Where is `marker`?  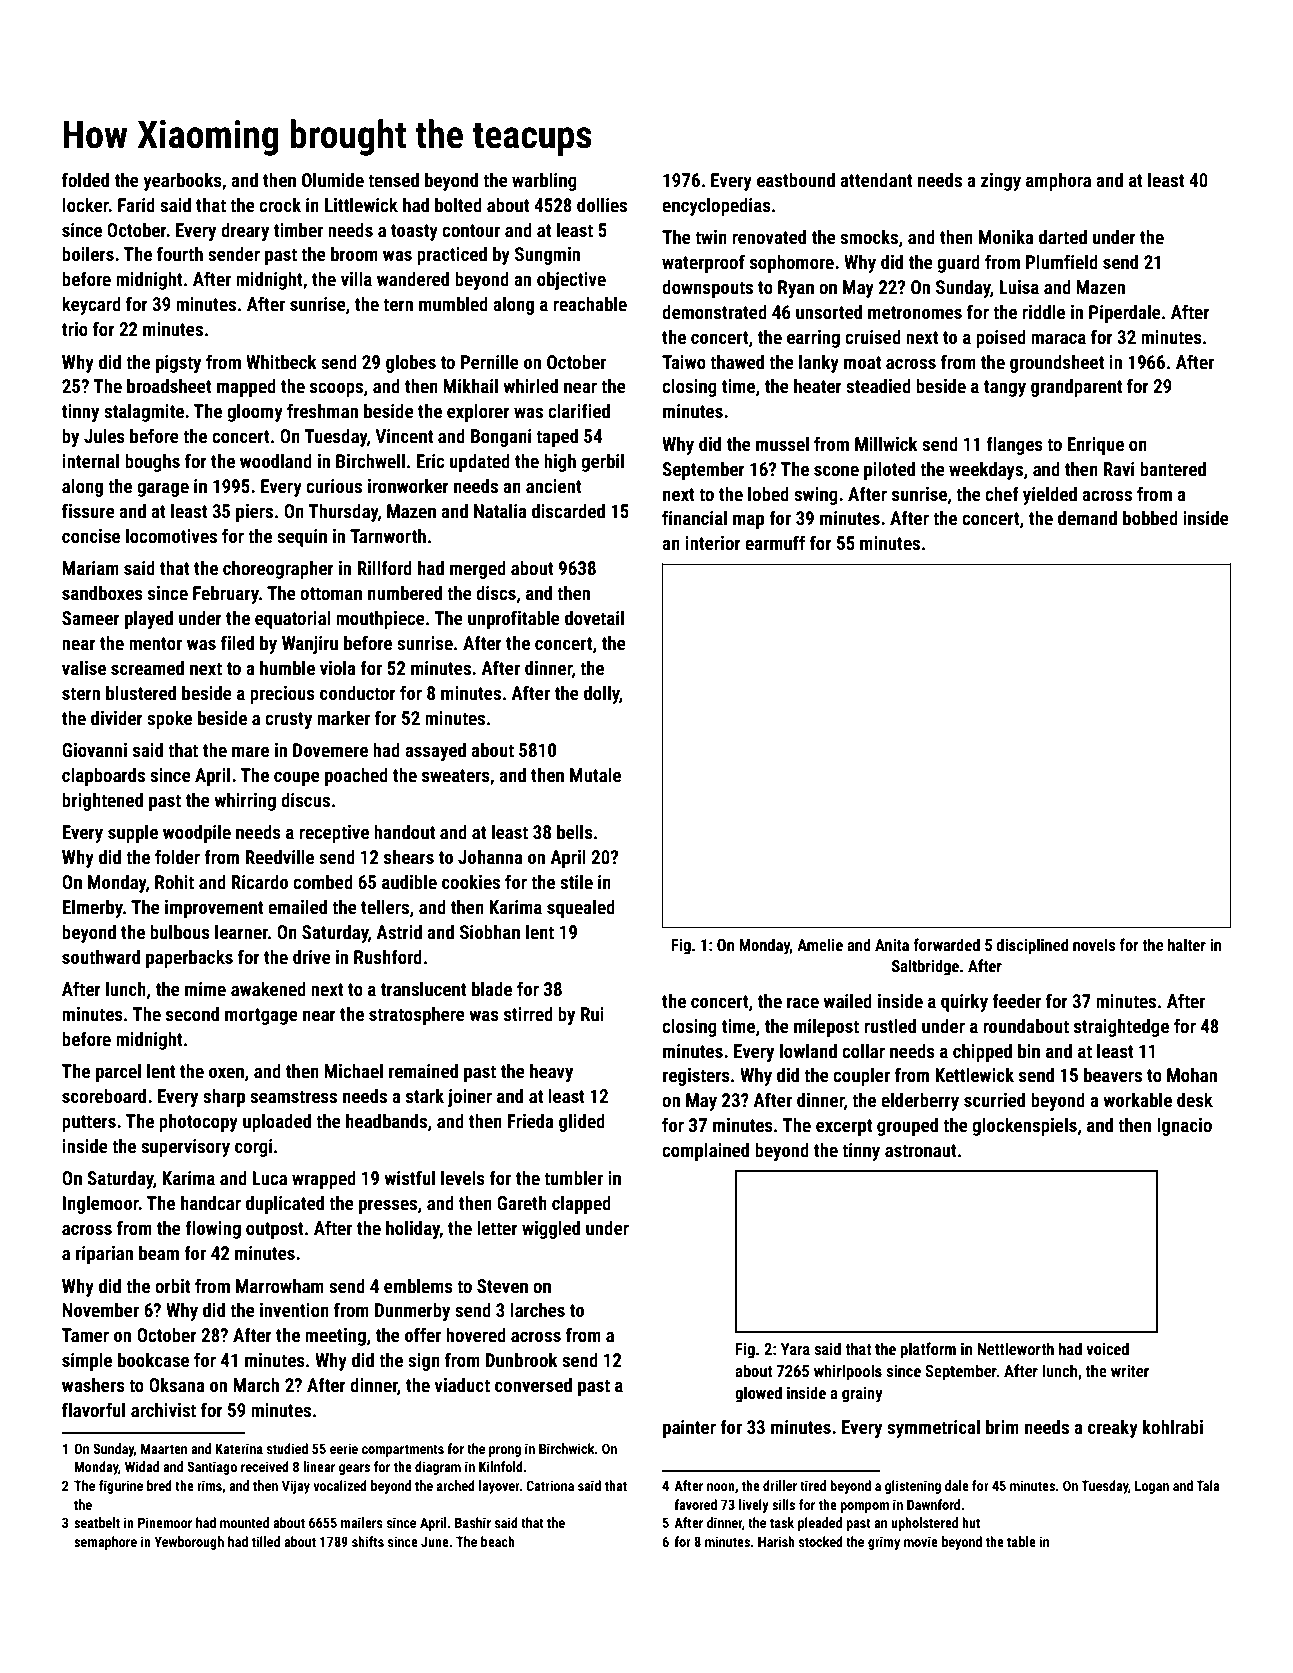
marker is located at coordinates (343, 717).
